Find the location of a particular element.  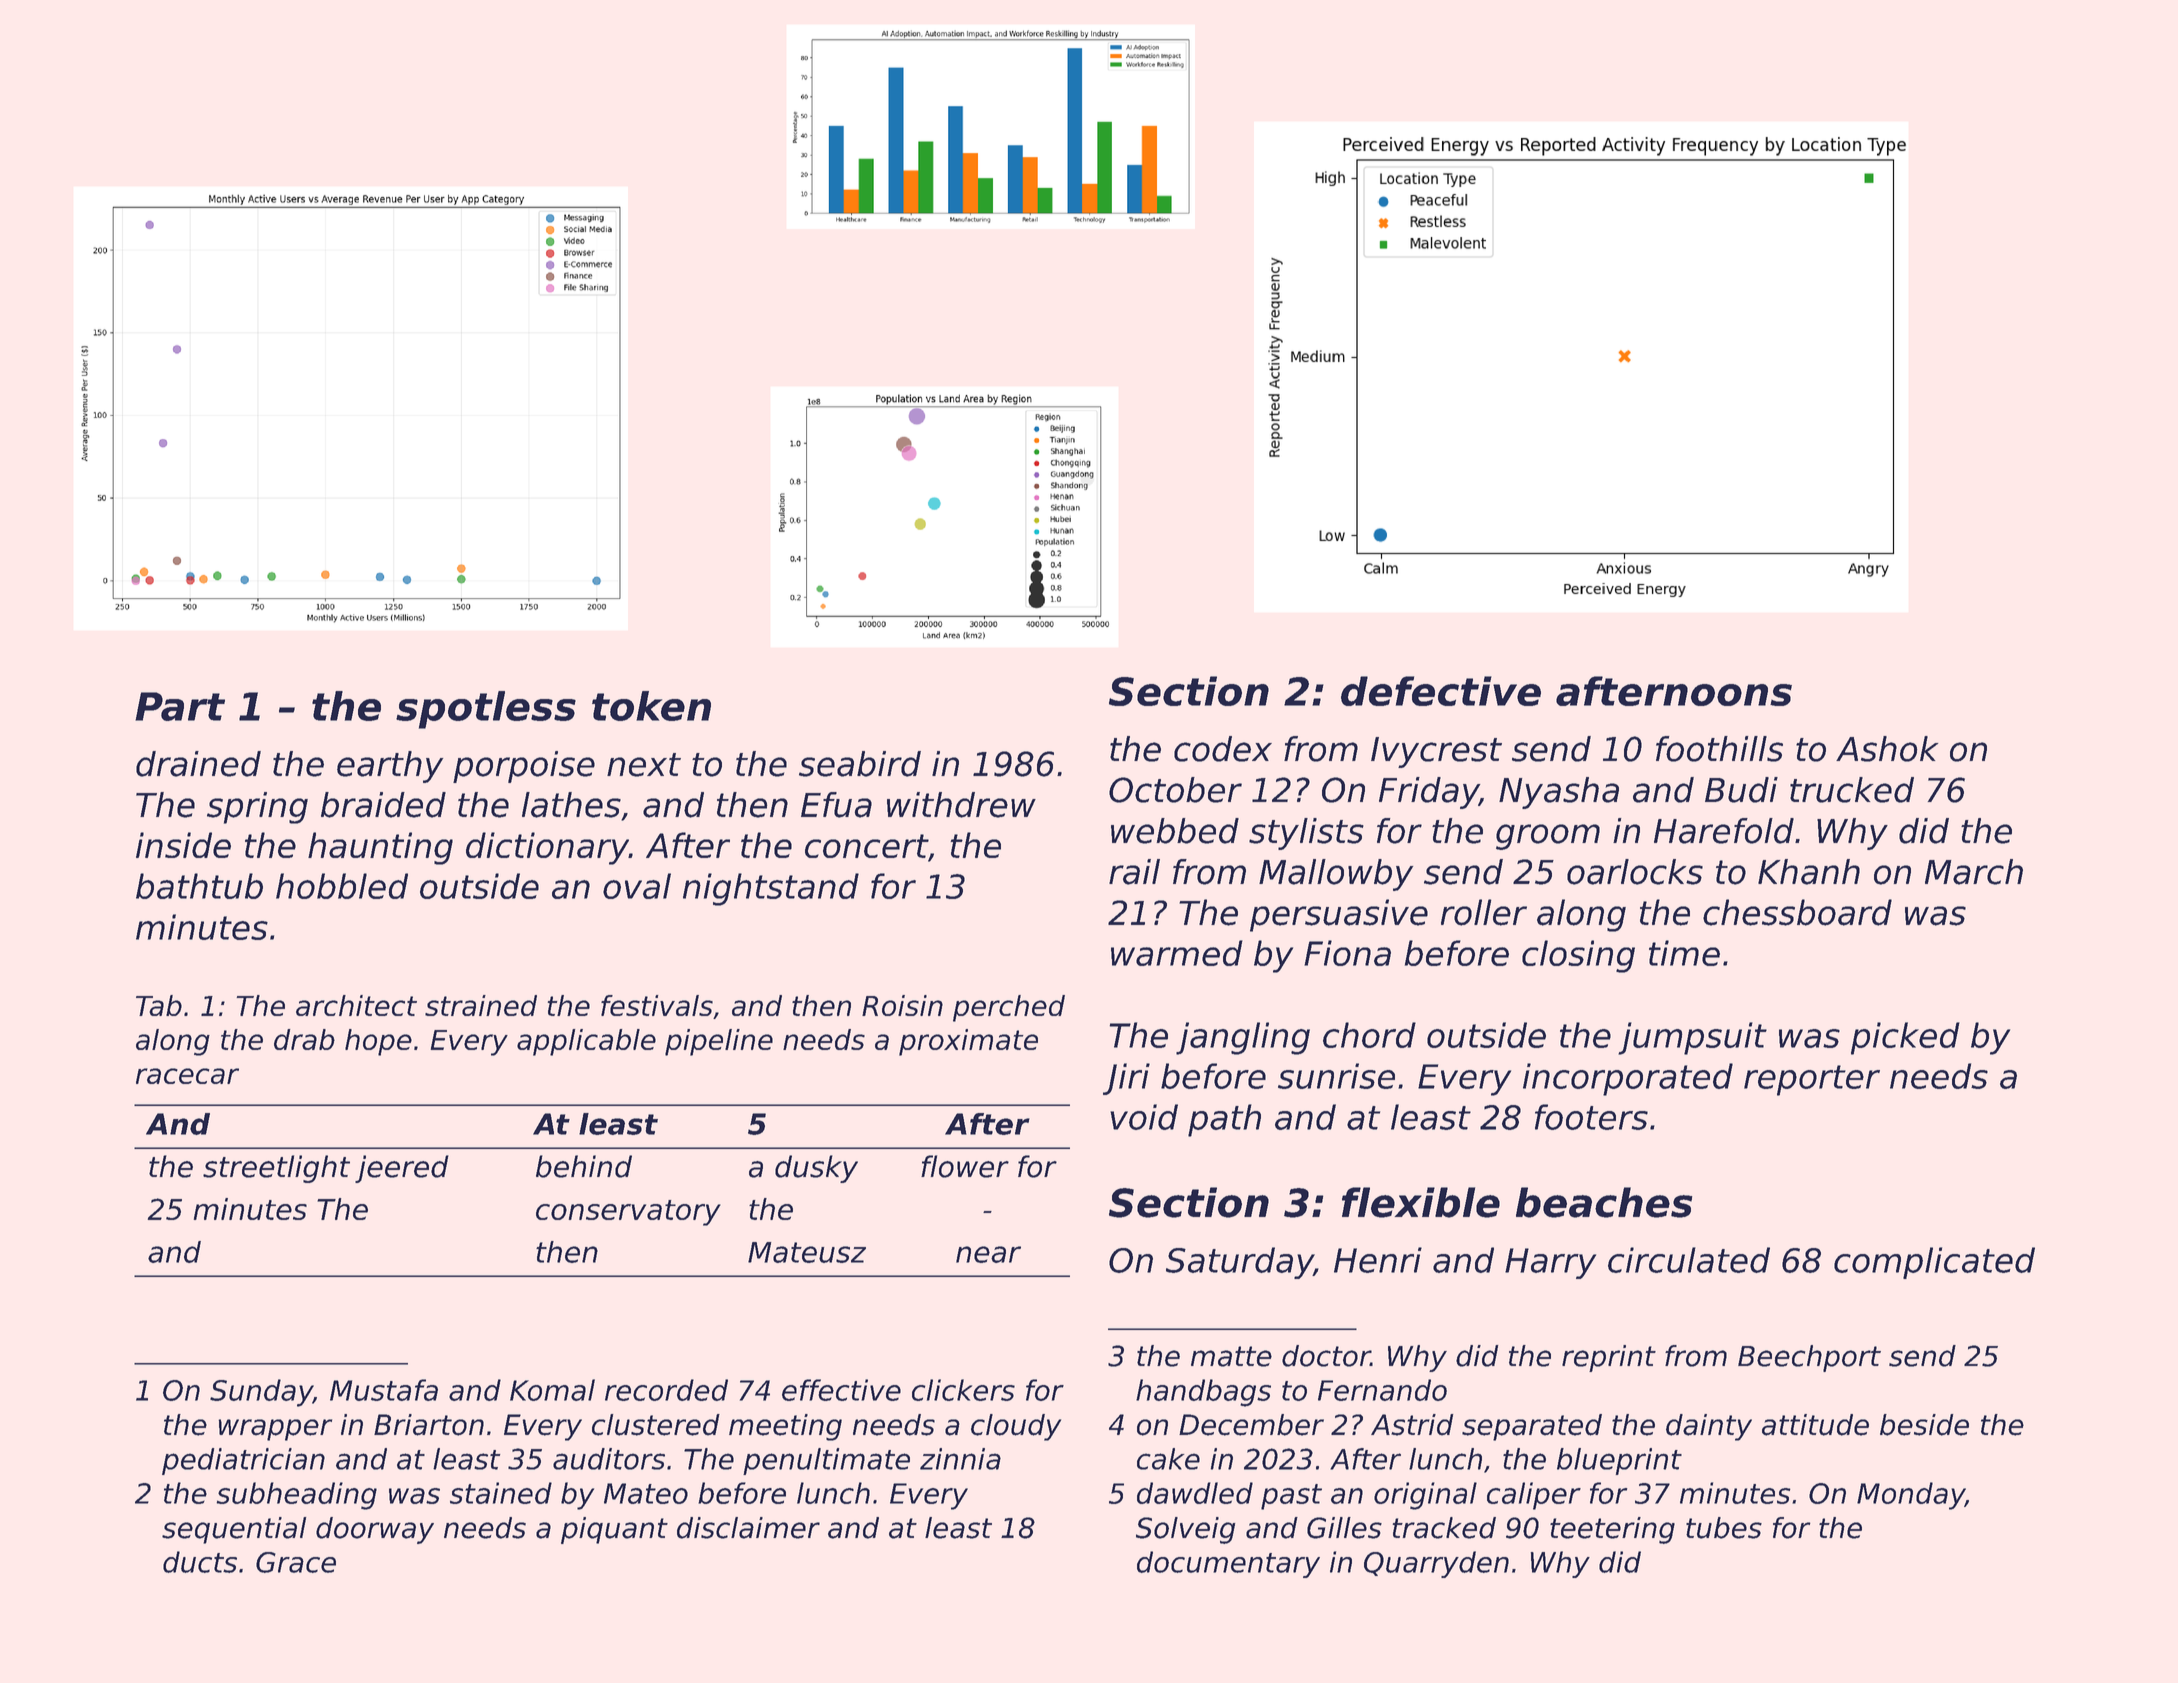

codex is located at coordinates (1223, 749).
